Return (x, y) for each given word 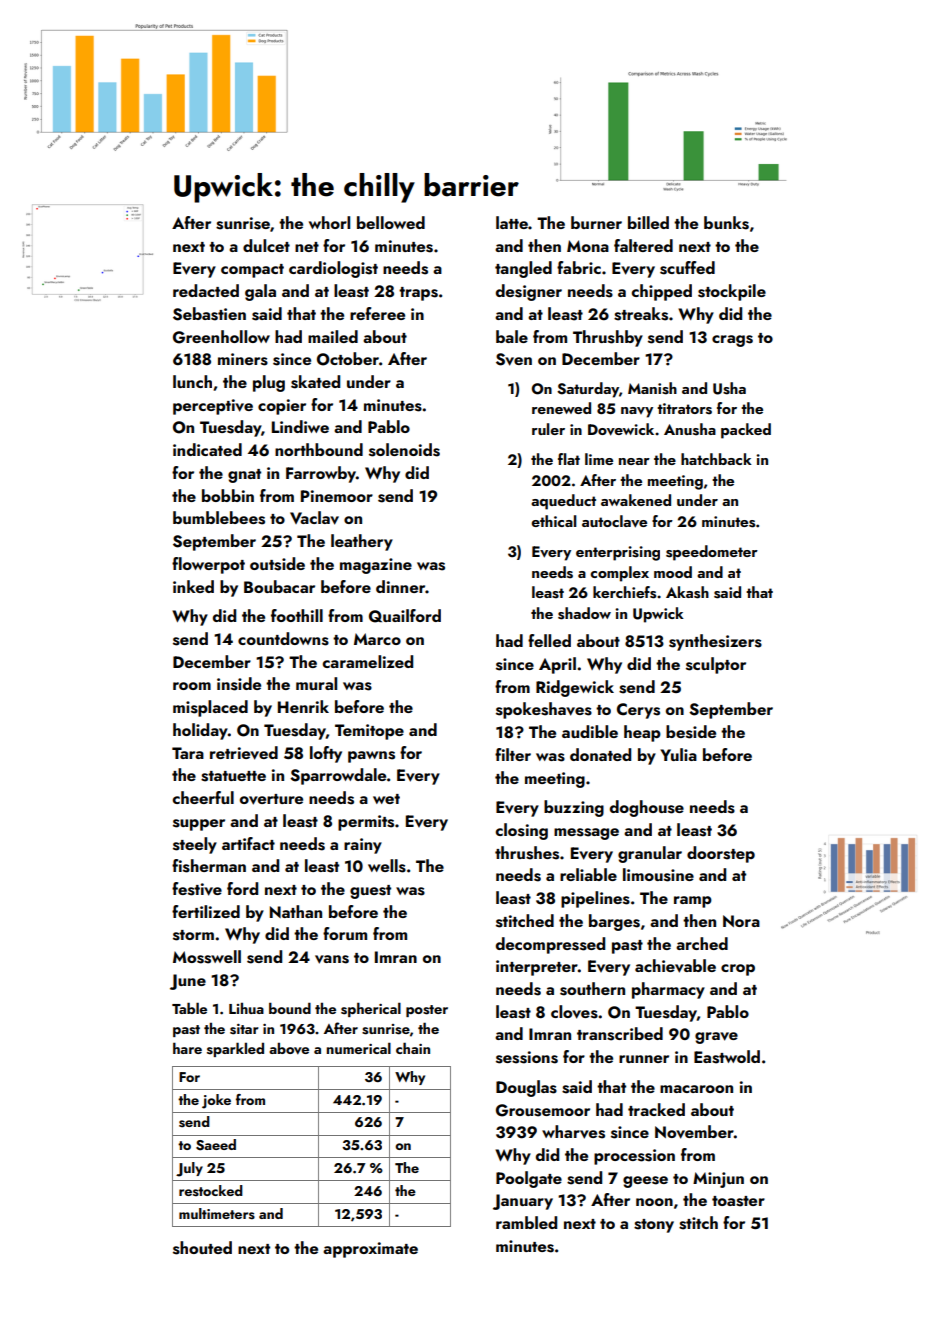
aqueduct (563, 502)
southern (592, 989)
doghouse (647, 808)
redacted (206, 290)
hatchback (716, 459)
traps (418, 294)
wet (386, 799)
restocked (211, 1191)
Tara (188, 753)
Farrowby (321, 474)
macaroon (696, 1089)
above (289, 1049)
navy (637, 412)
